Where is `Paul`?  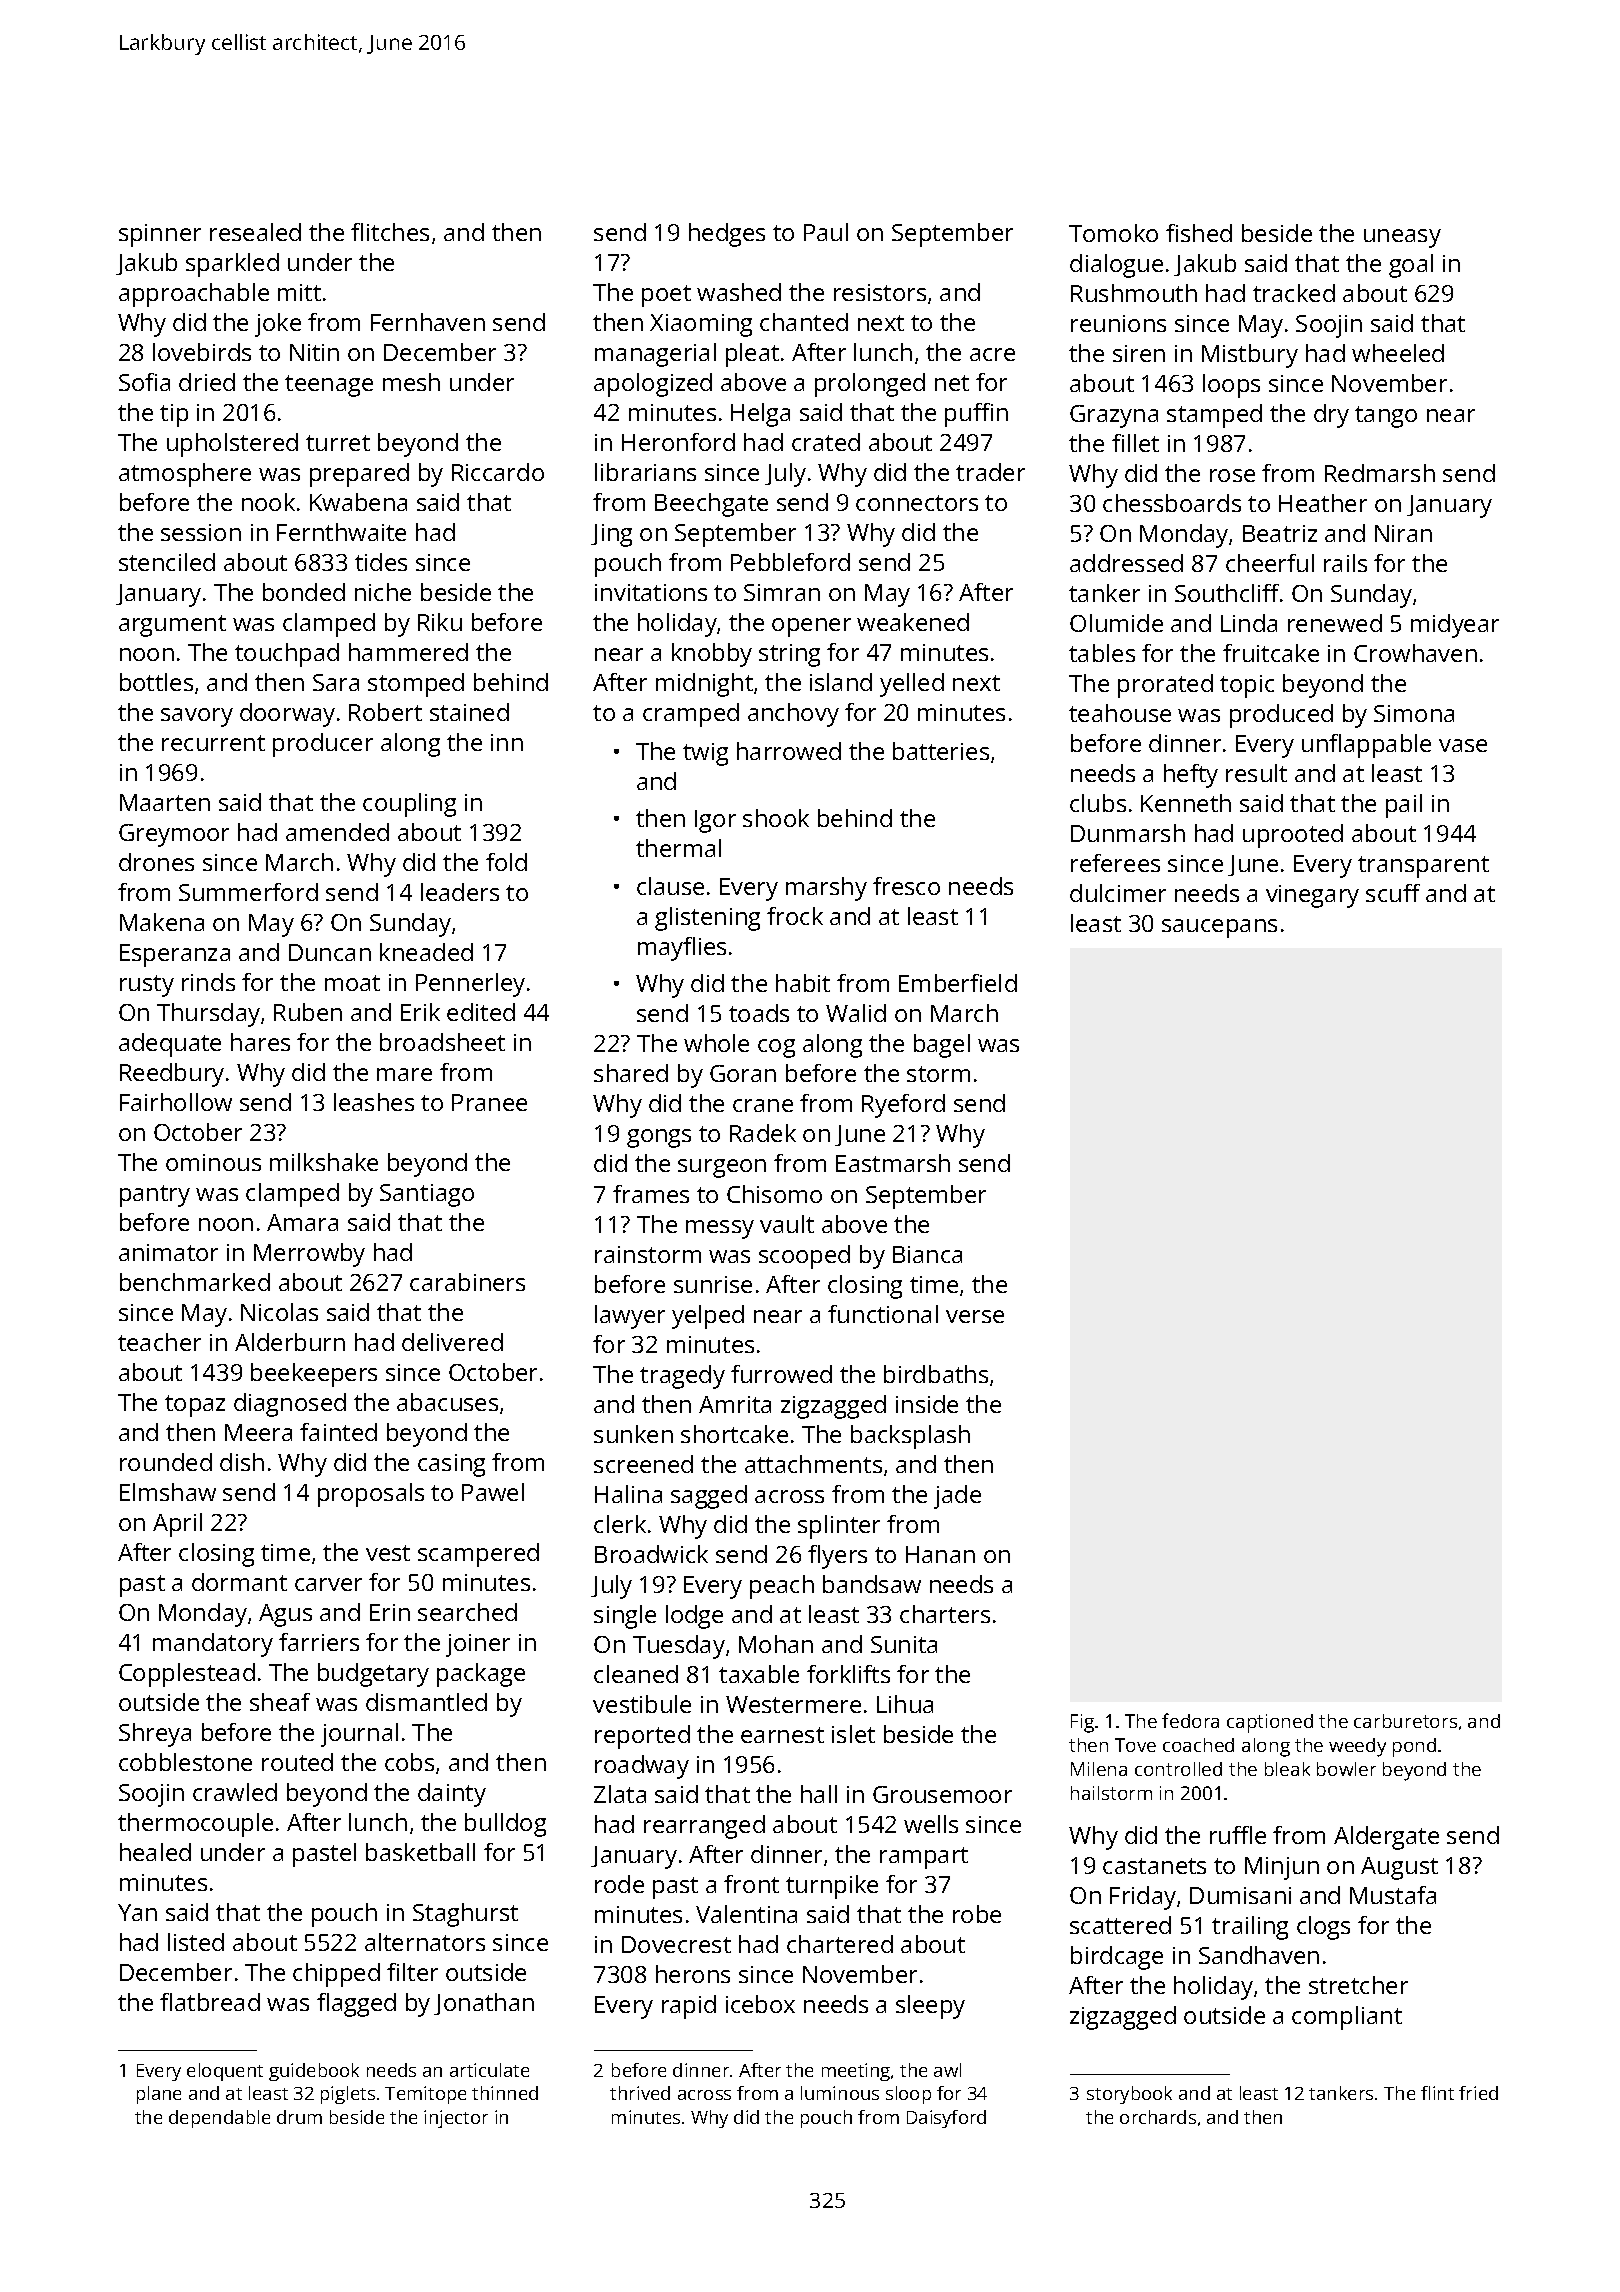 Paul is located at coordinates (826, 232).
